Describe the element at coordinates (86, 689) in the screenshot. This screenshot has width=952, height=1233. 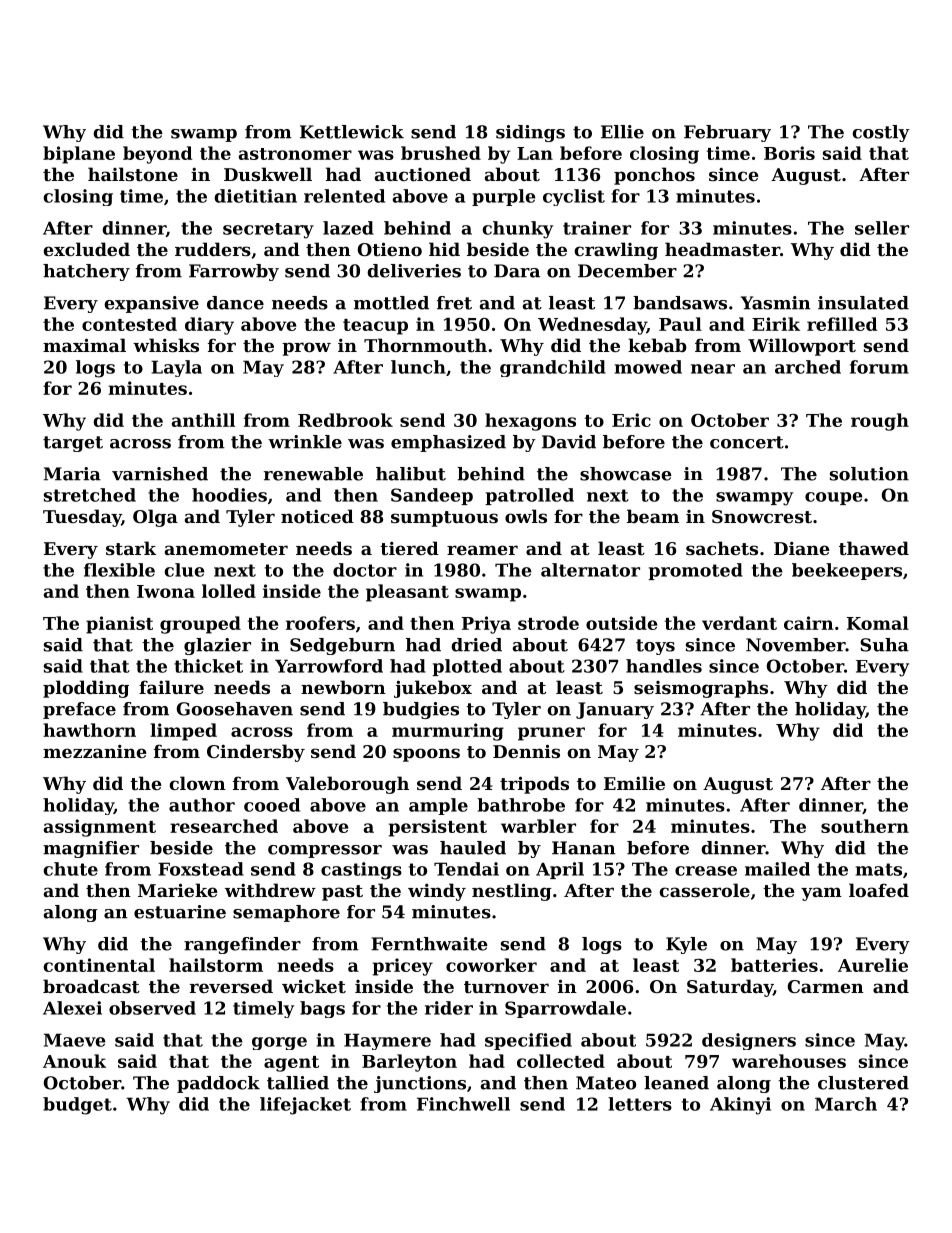
I see `plodding` at that location.
